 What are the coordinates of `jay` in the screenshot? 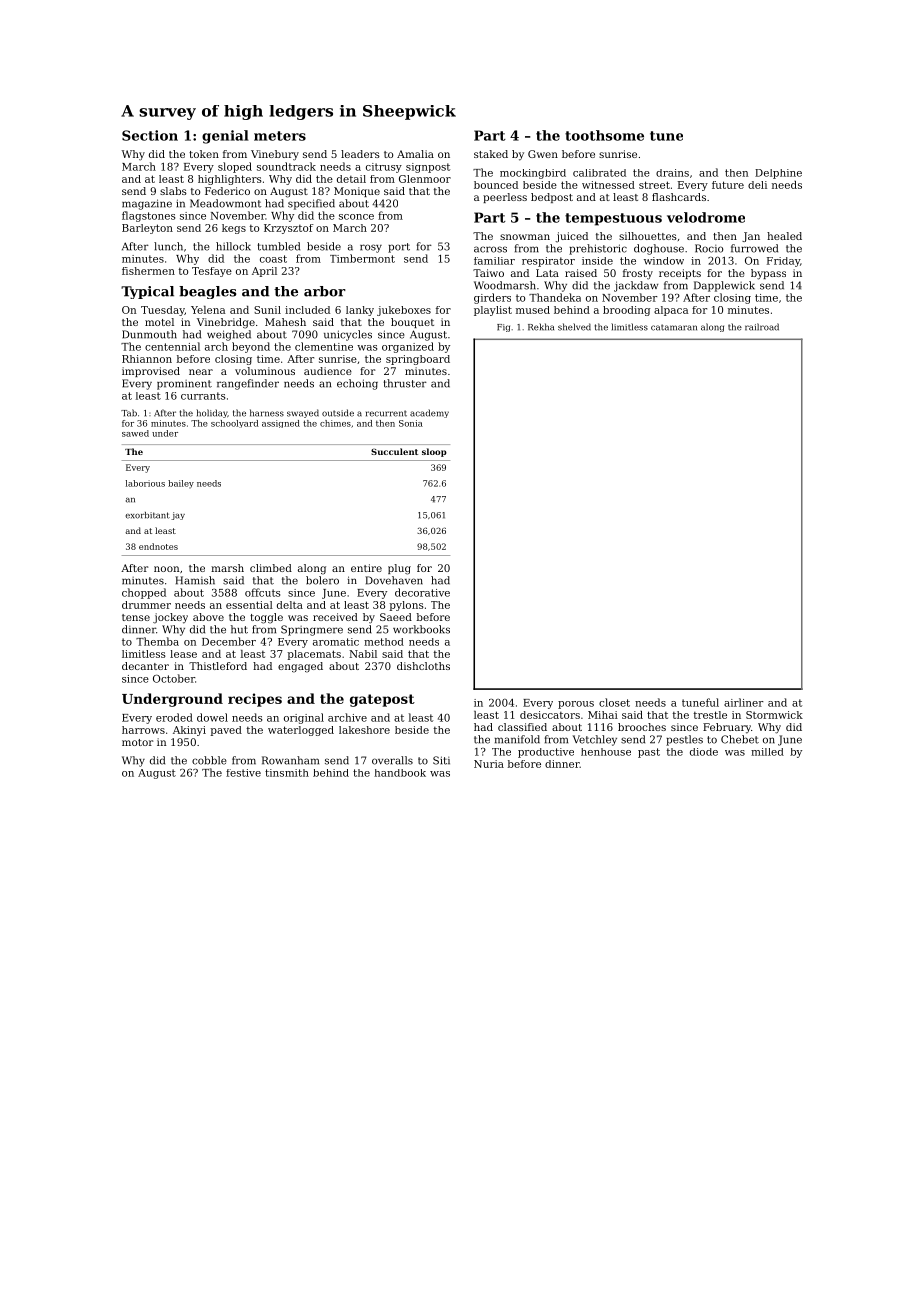 It's located at (178, 516).
